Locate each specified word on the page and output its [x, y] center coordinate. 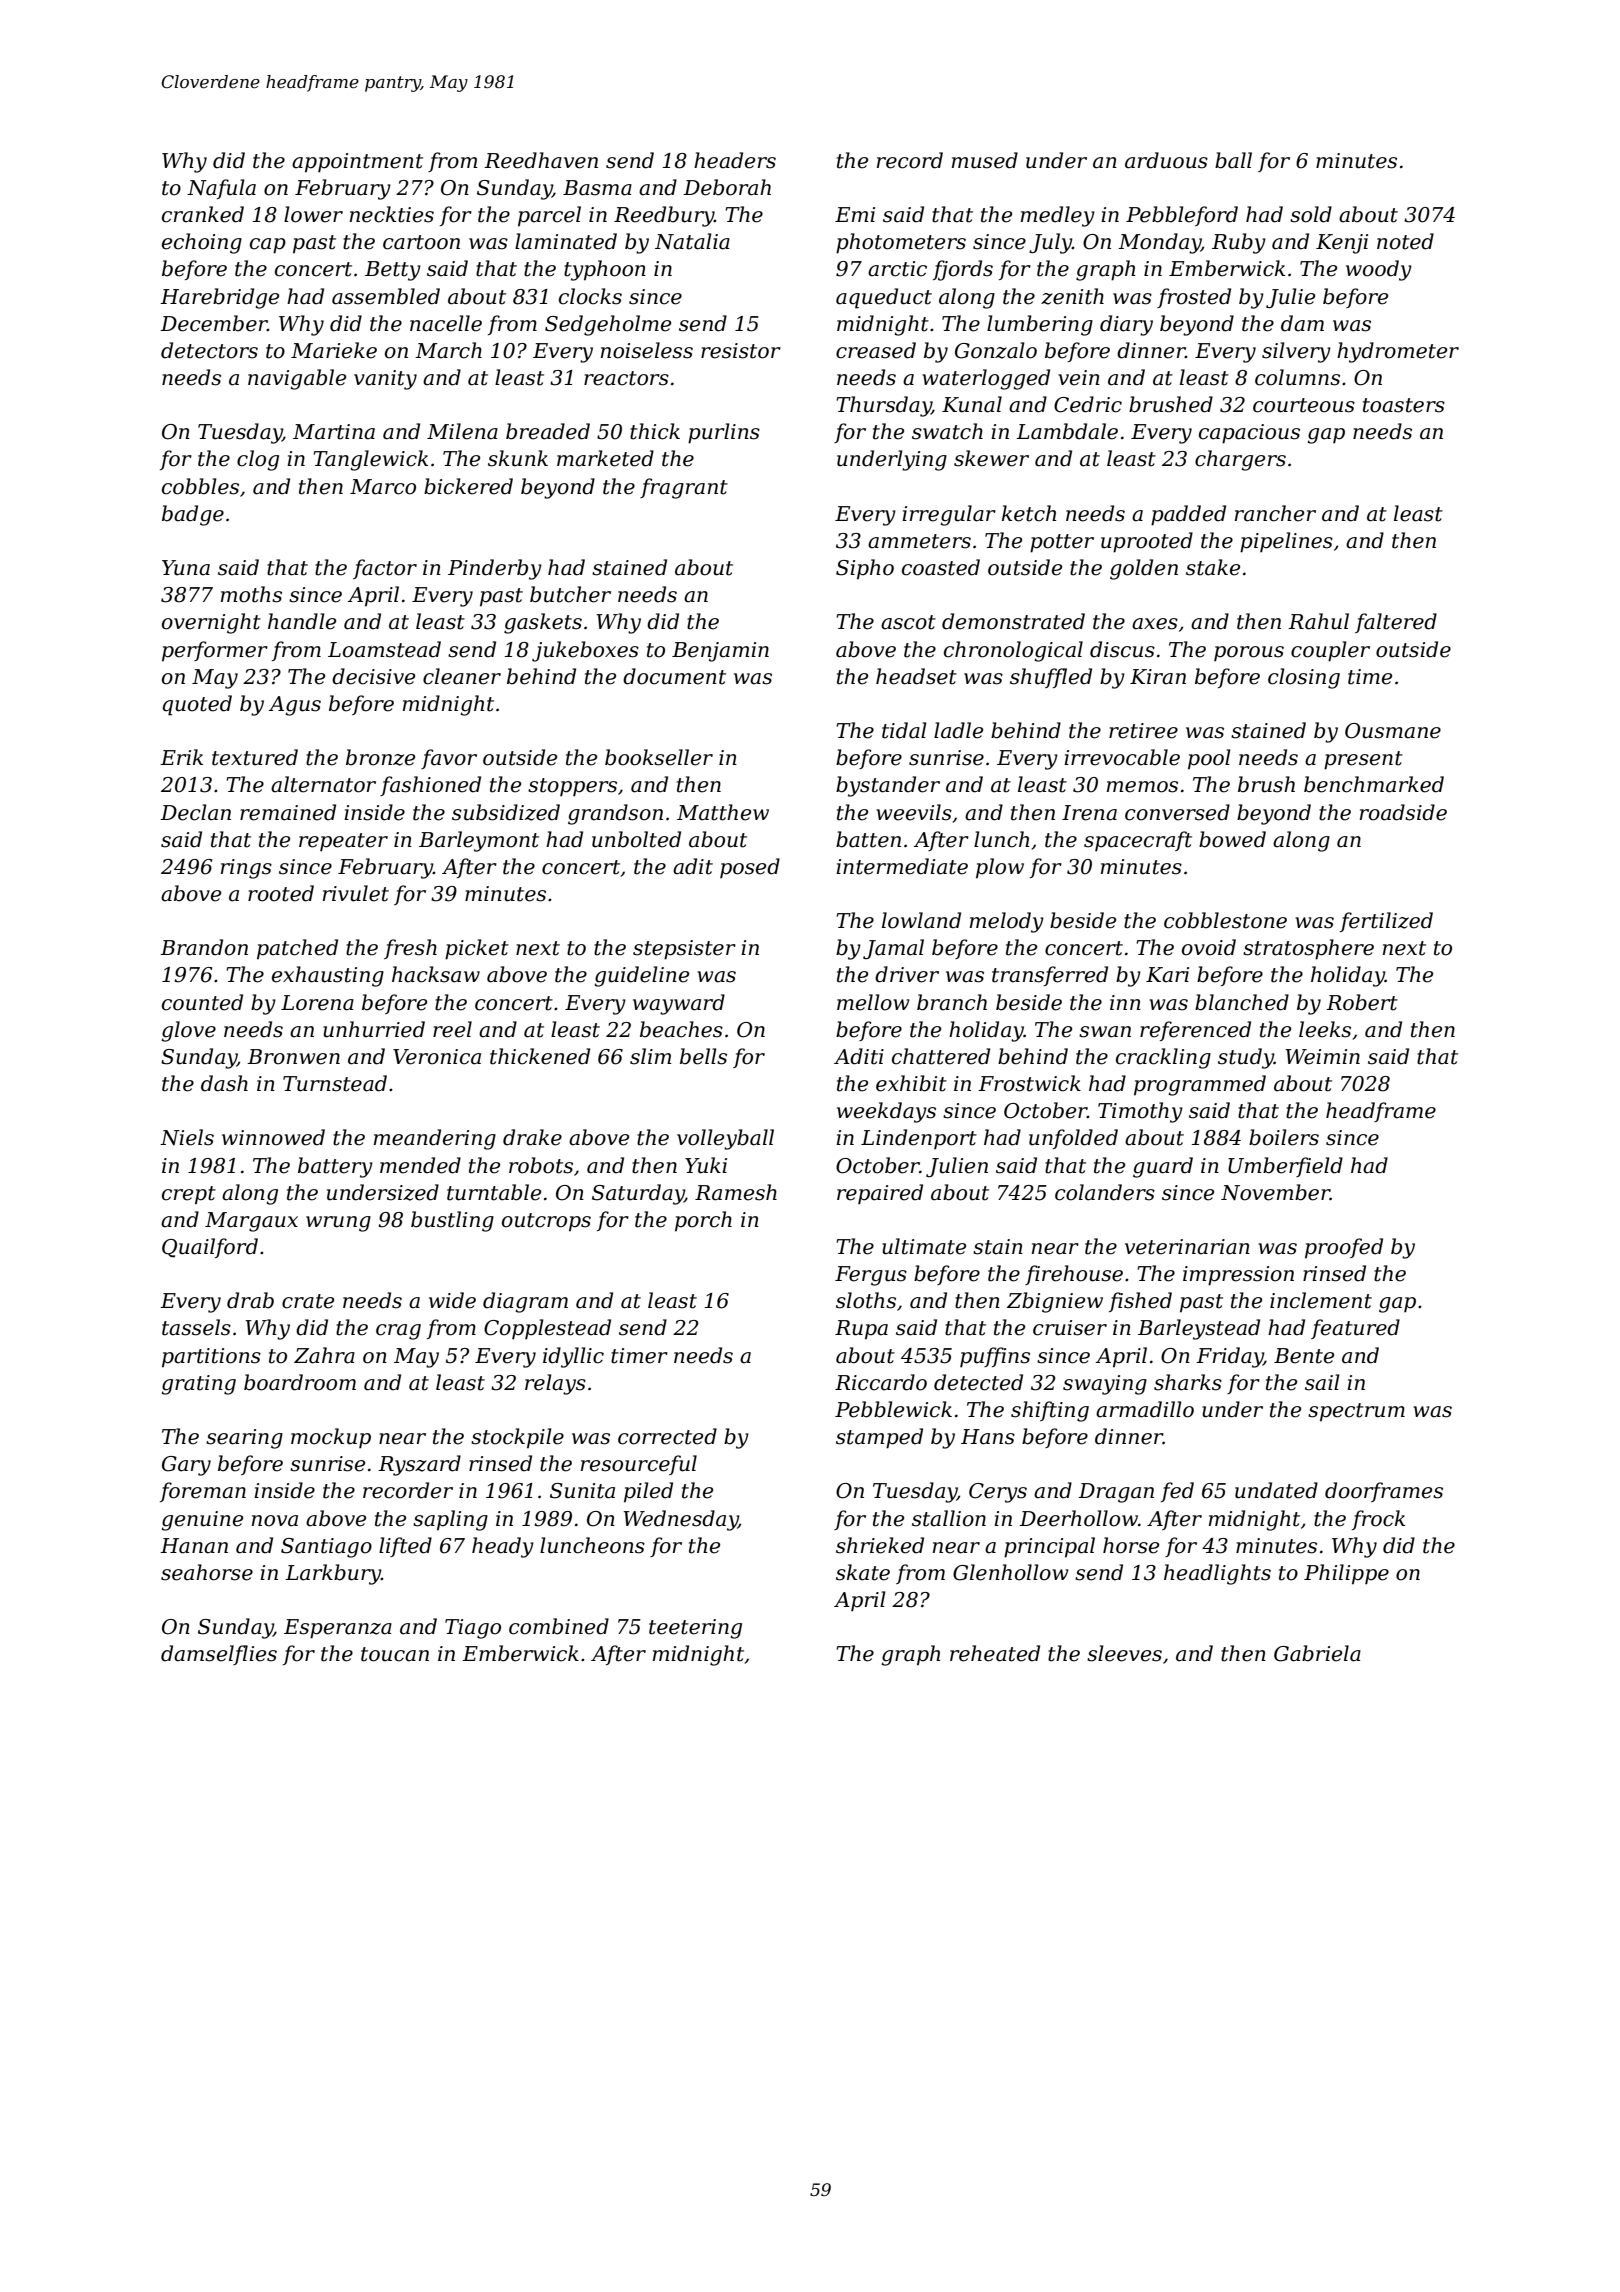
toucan [395, 1654]
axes [1155, 624]
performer [215, 651]
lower [313, 214]
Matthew [723, 812]
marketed [605, 458]
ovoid [1209, 947]
